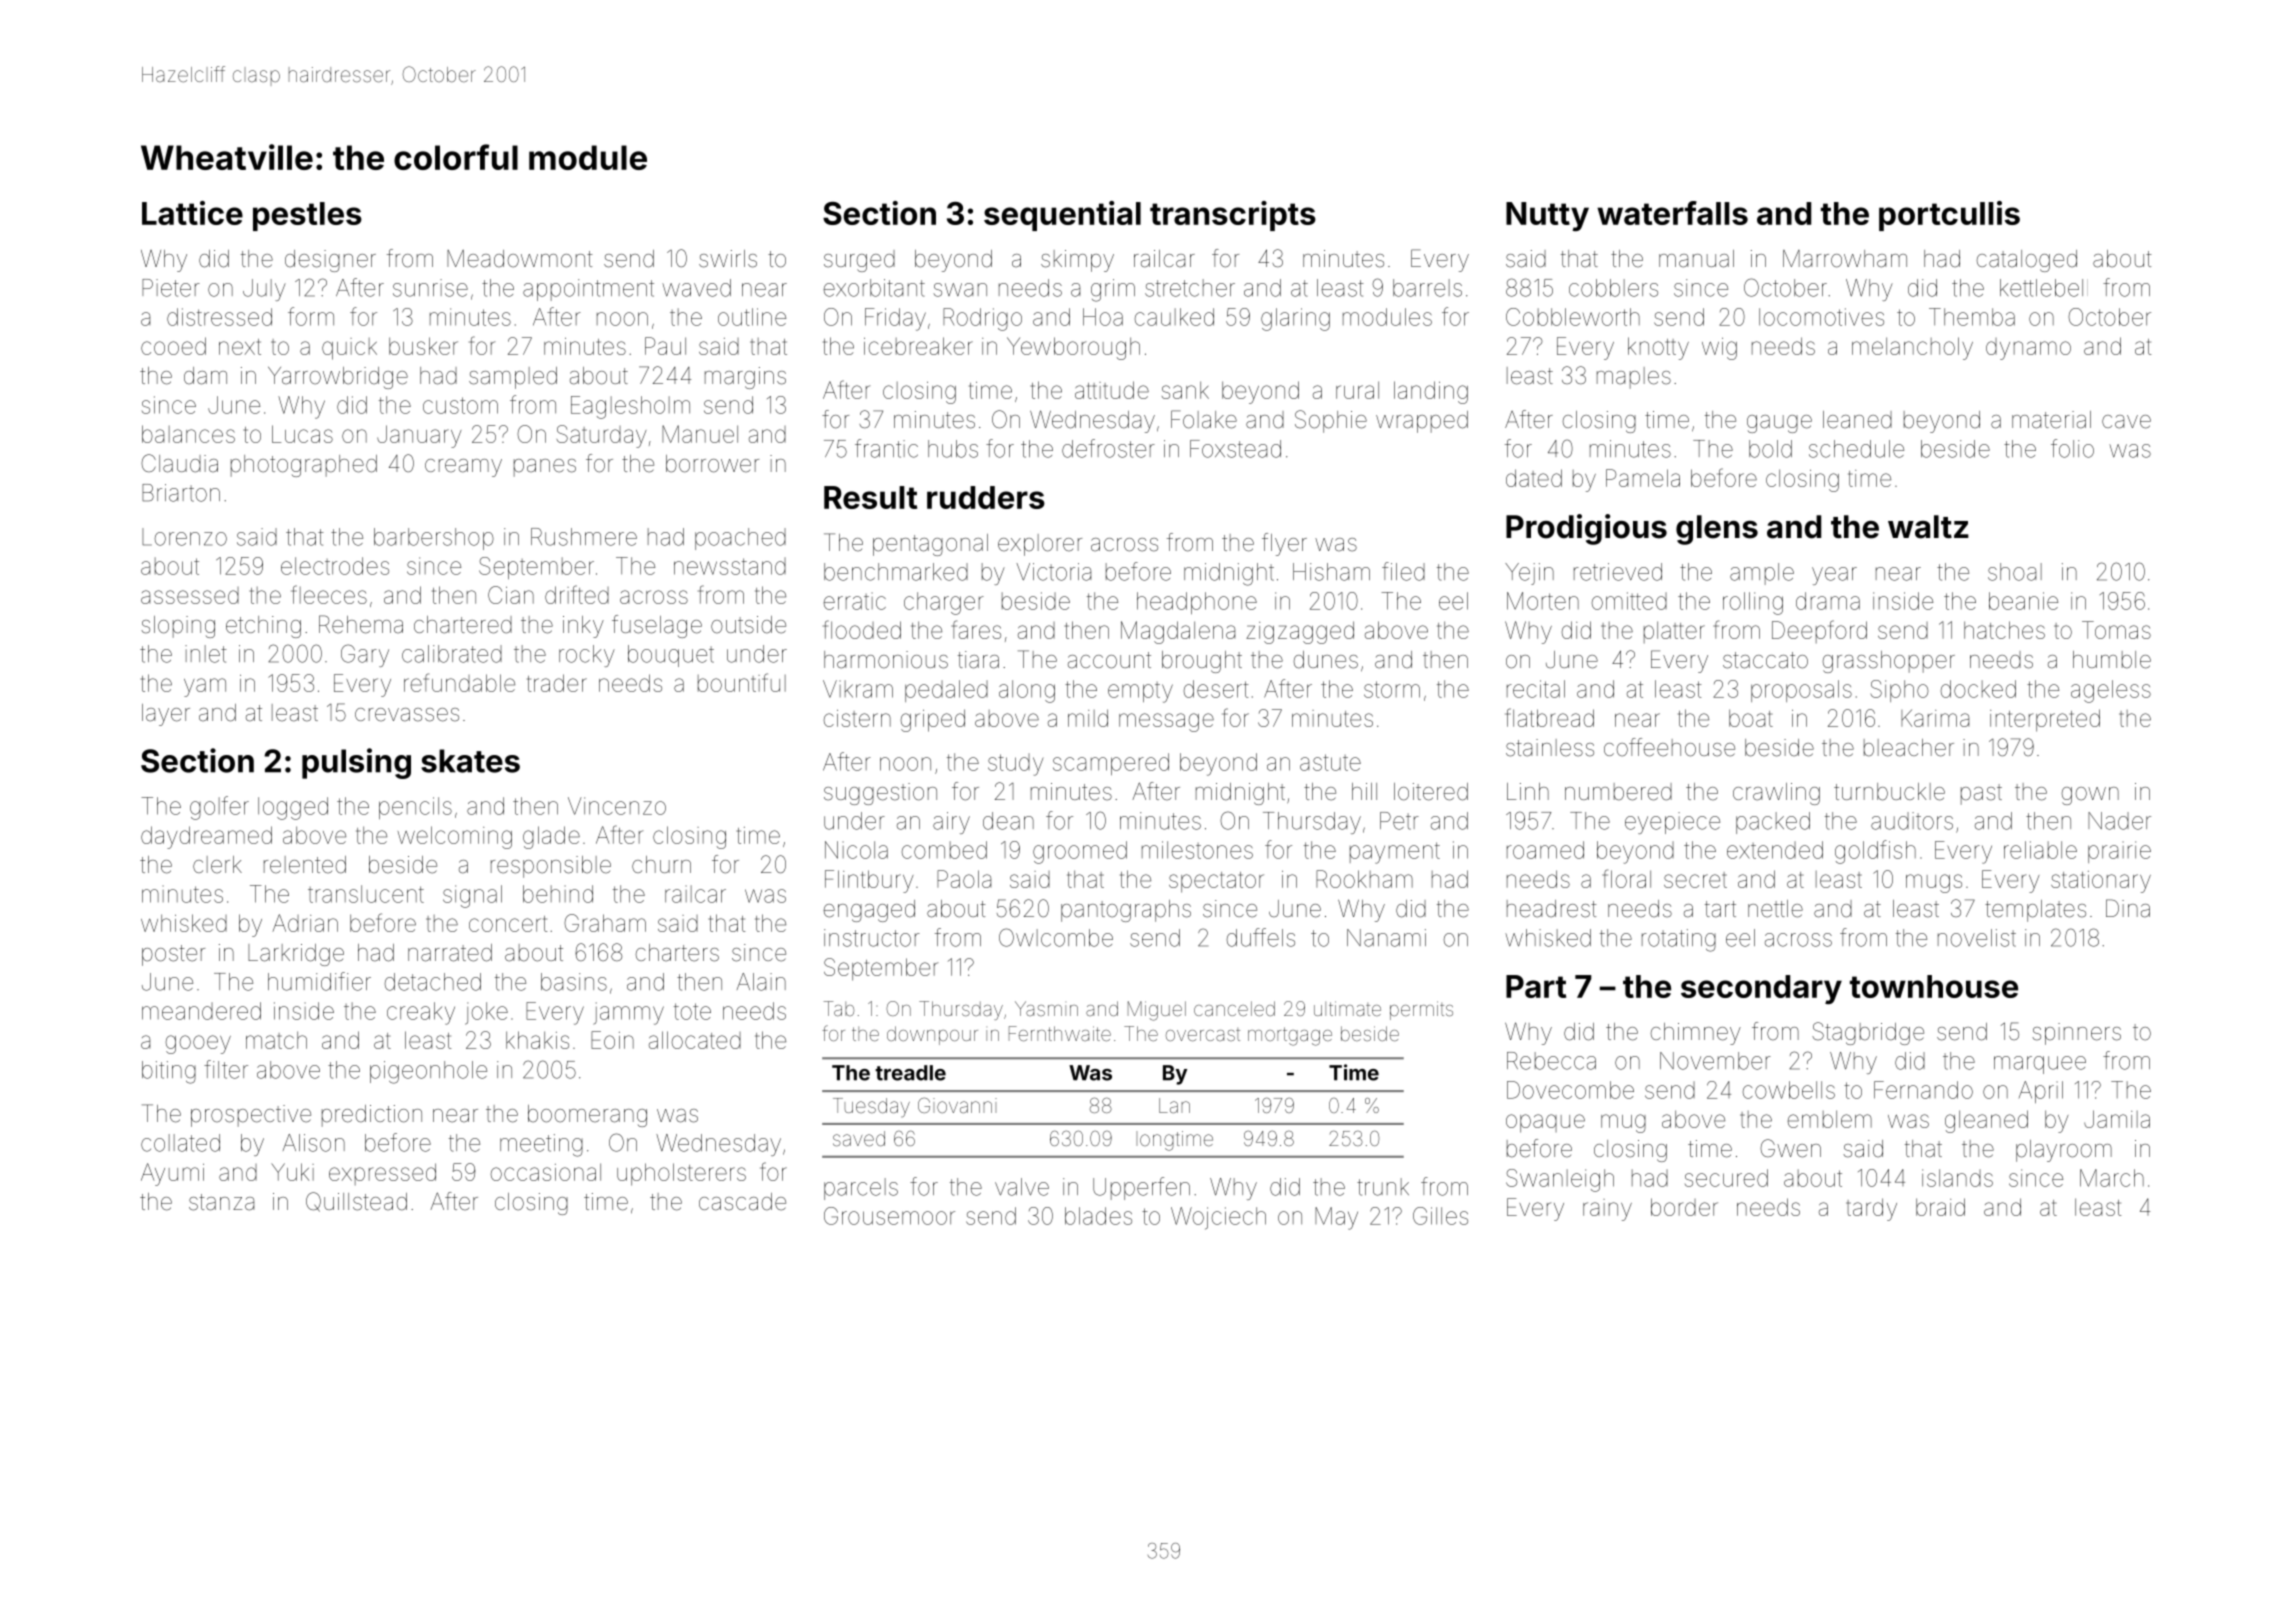 The width and height of the image is (2292, 1620). Describe the element at coordinates (1197, 603) in the image. I see `headphone` at that location.
